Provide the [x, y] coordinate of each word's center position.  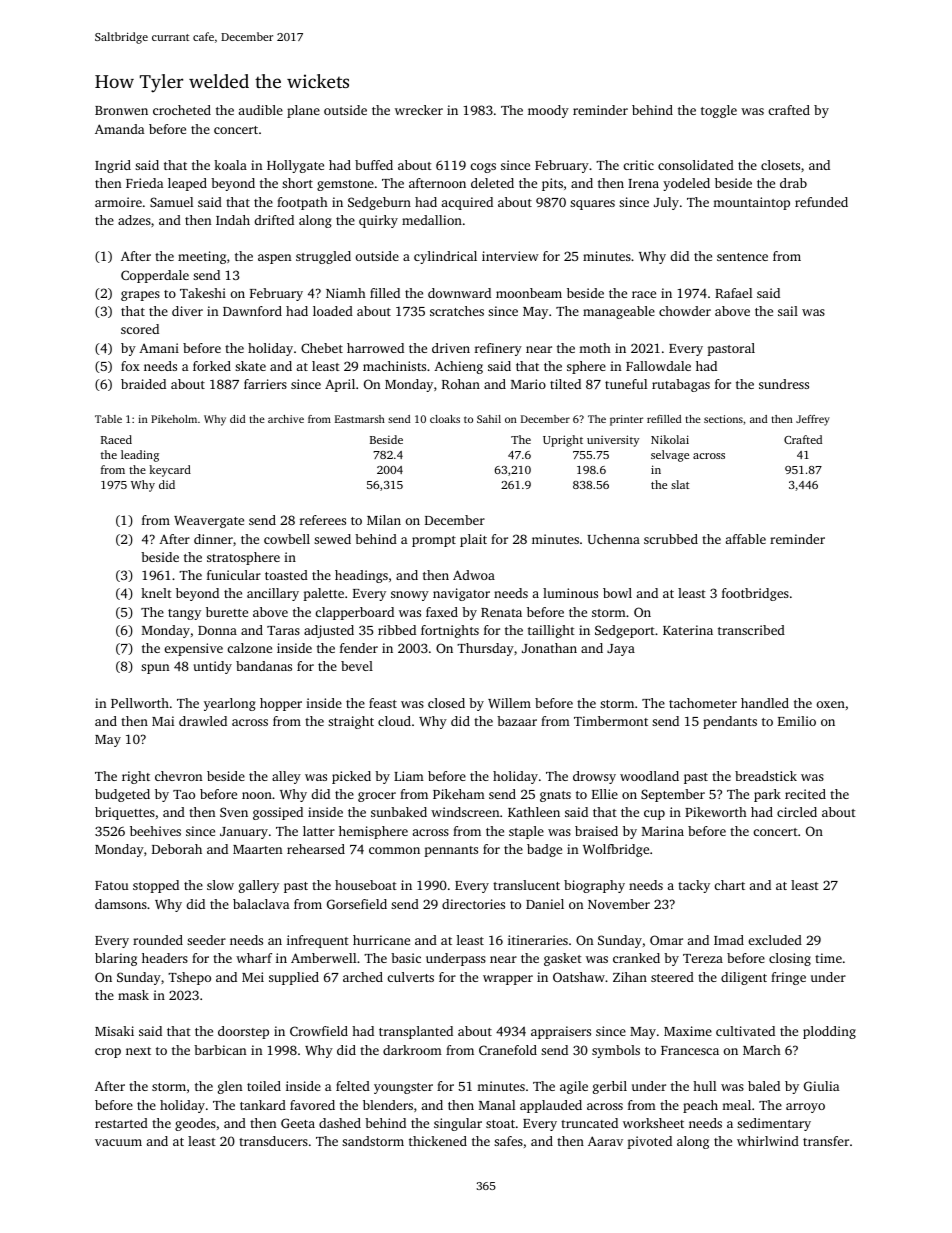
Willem [509, 703]
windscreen [465, 812]
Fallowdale [658, 366]
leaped [187, 184]
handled [765, 703]
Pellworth [140, 703]
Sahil [489, 419]
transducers [273, 1141]
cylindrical [445, 257]
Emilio [797, 721]
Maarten [257, 849]
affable [746, 539]
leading [140, 456]
